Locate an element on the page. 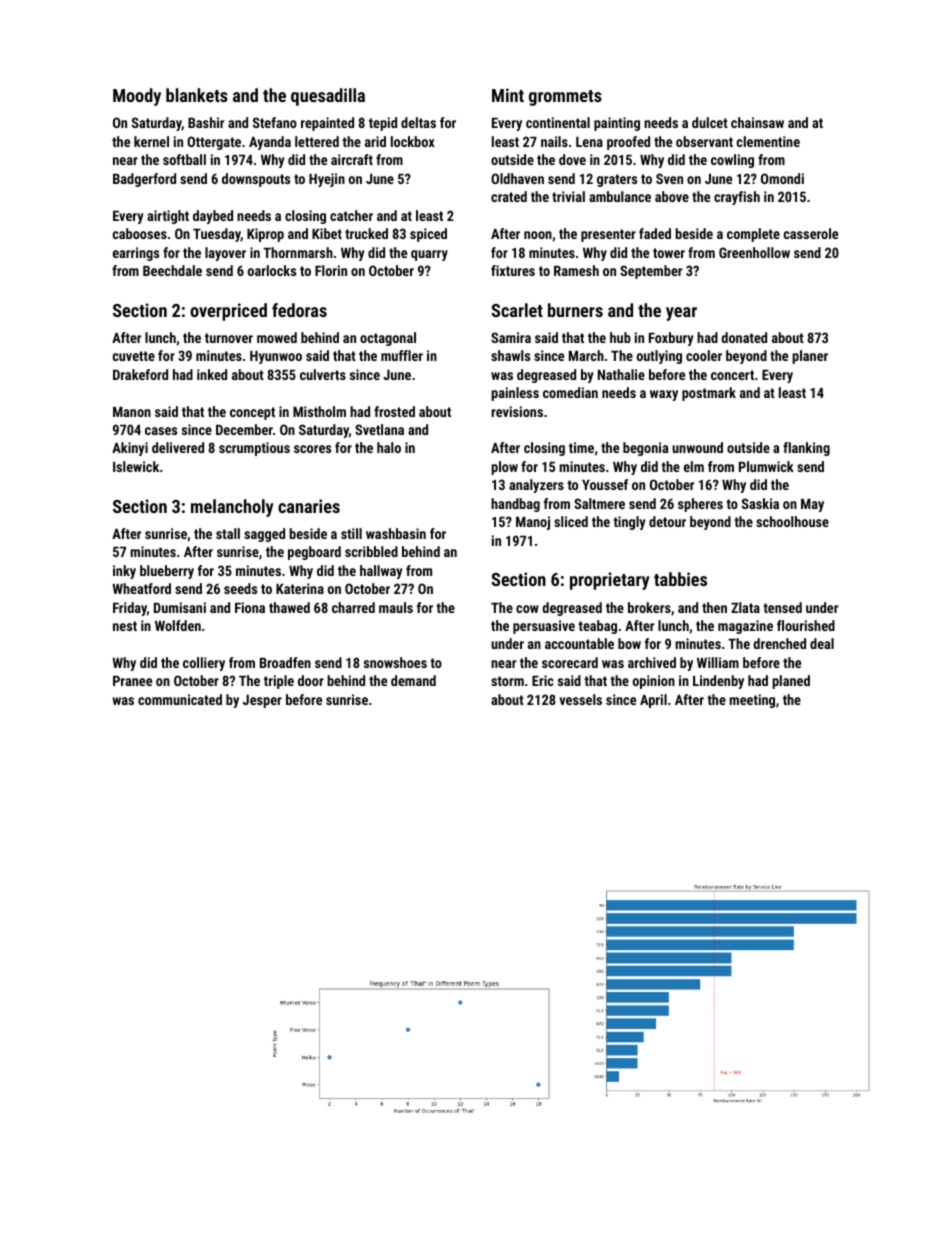 The height and width of the image is (1233, 952). Pranee is located at coordinates (132, 681).
